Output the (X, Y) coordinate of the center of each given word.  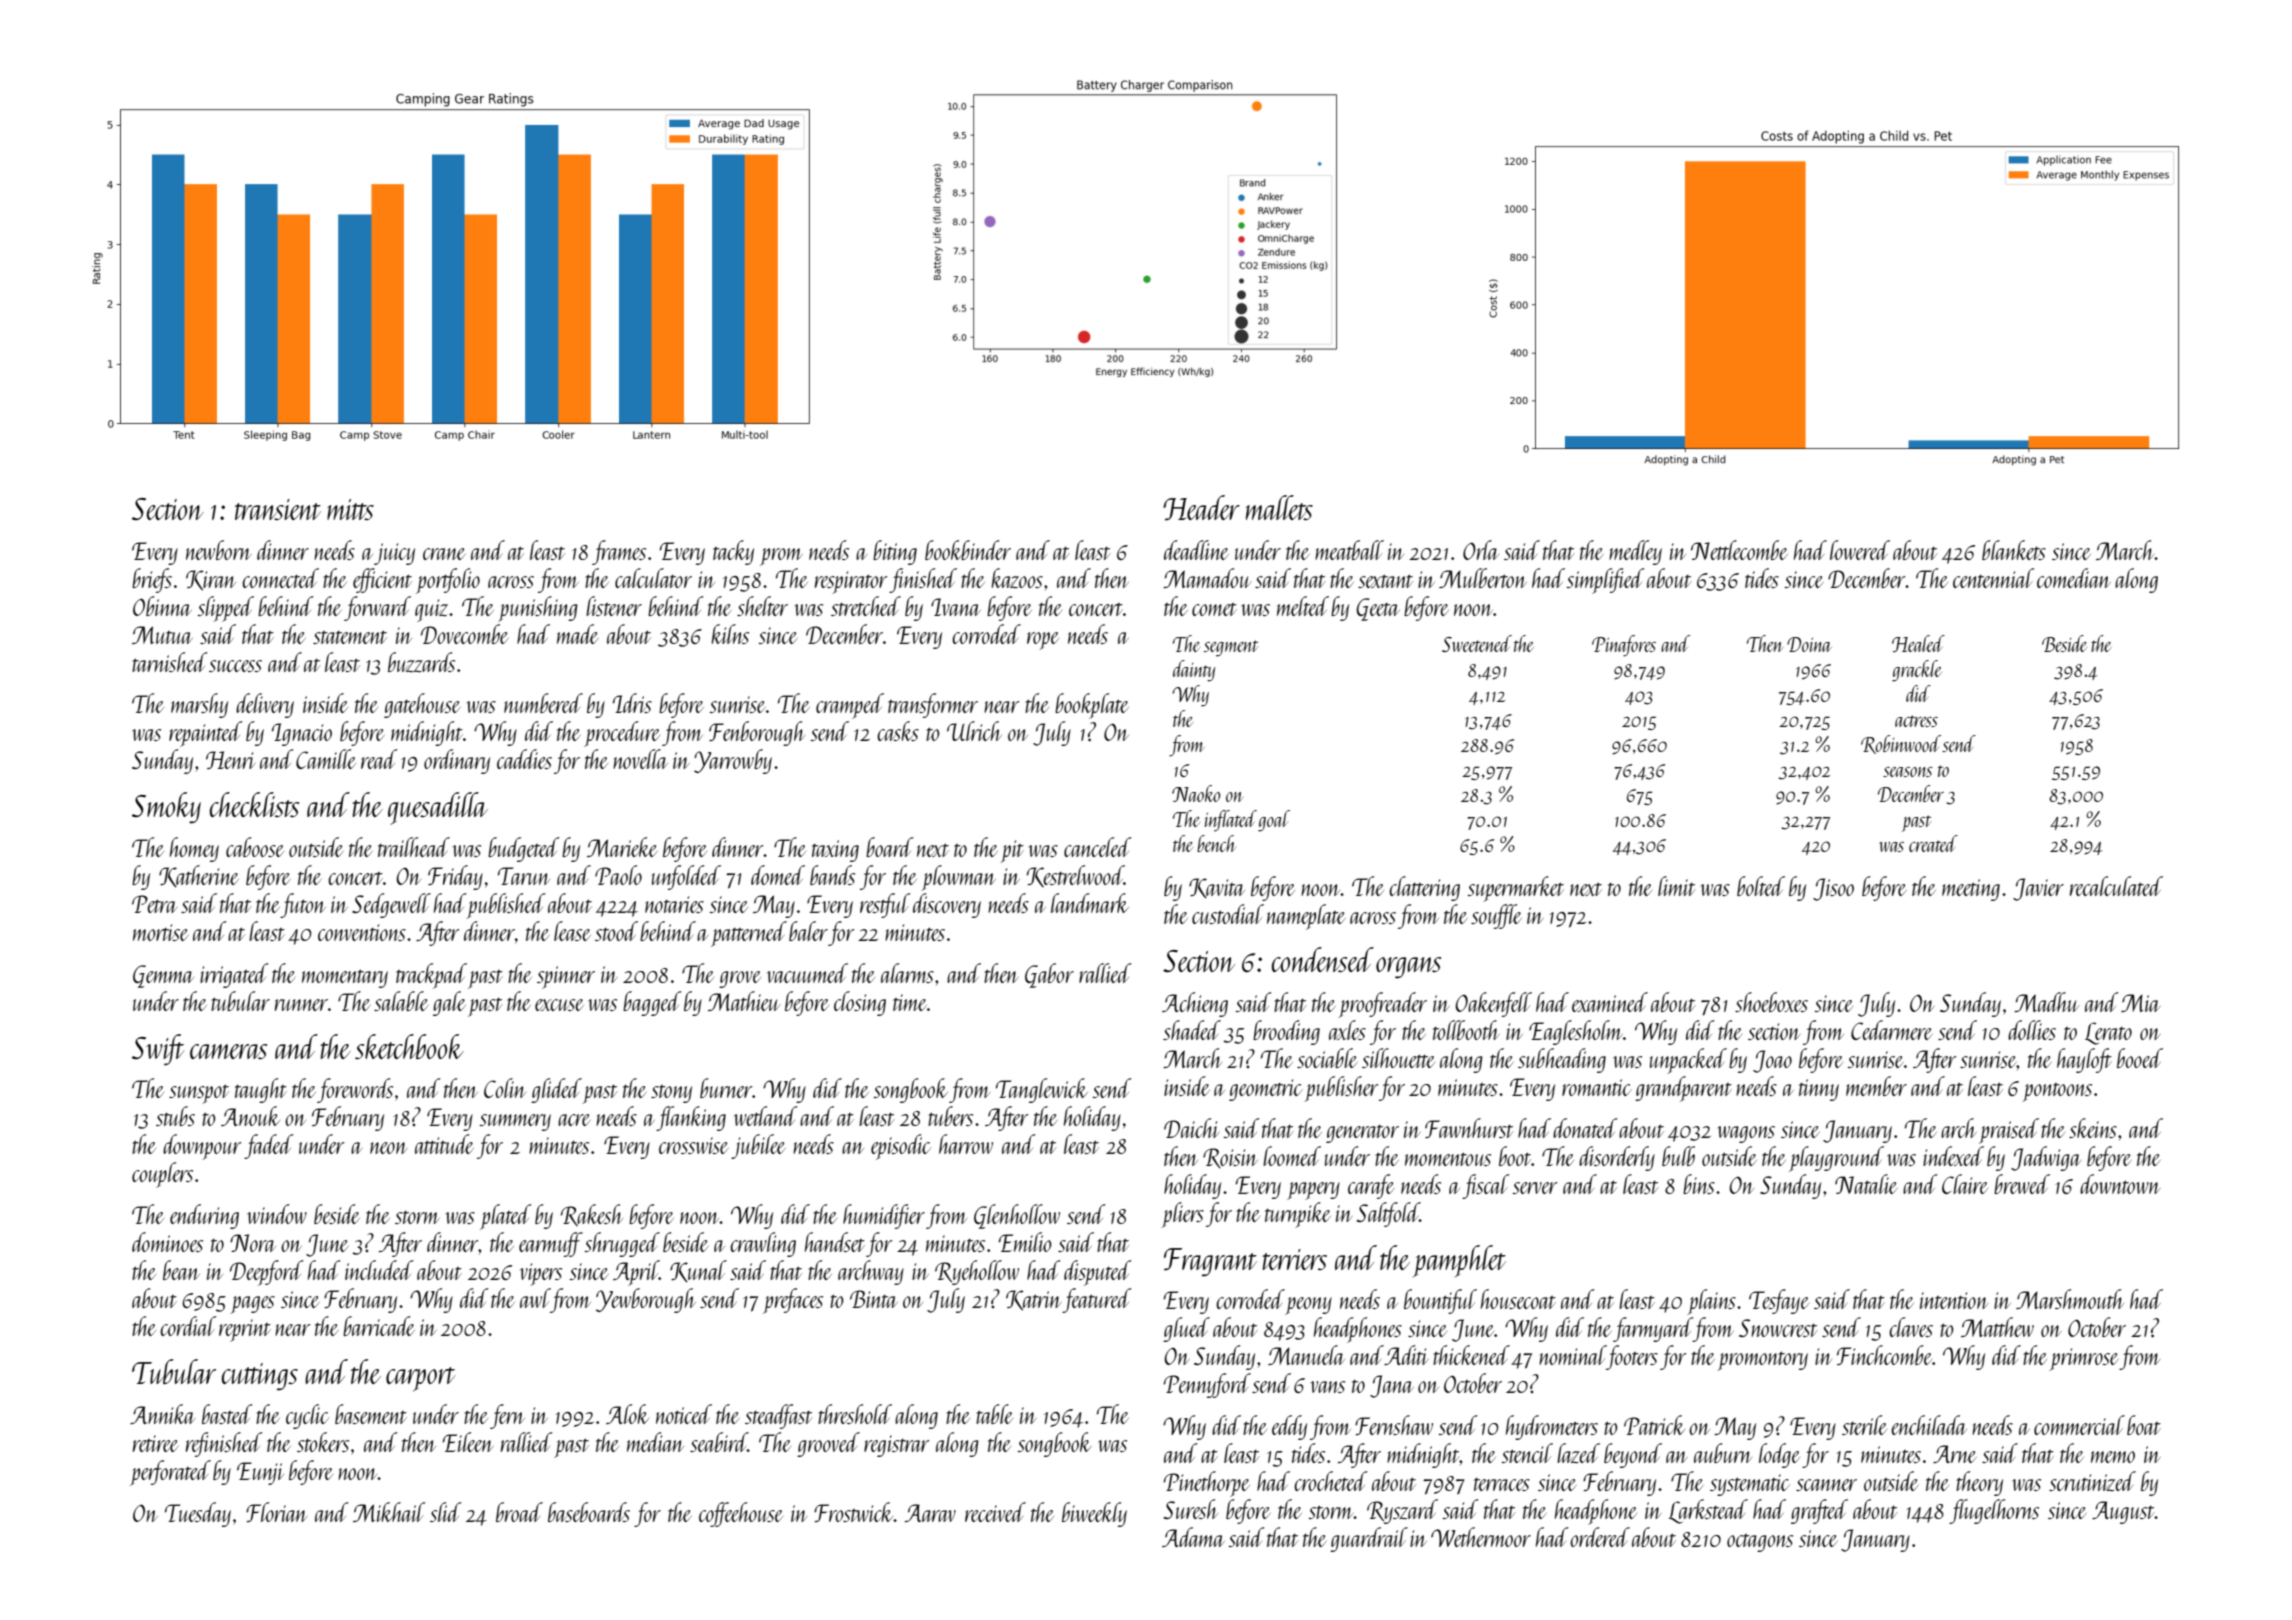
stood (616, 931)
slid (446, 1512)
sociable (1327, 1058)
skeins (2093, 1128)
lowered (1860, 550)
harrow (966, 1144)
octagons (1760, 1543)
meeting (1971, 890)
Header (1201, 508)
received (995, 1512)
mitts (350, 509)
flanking (691, 1118)
